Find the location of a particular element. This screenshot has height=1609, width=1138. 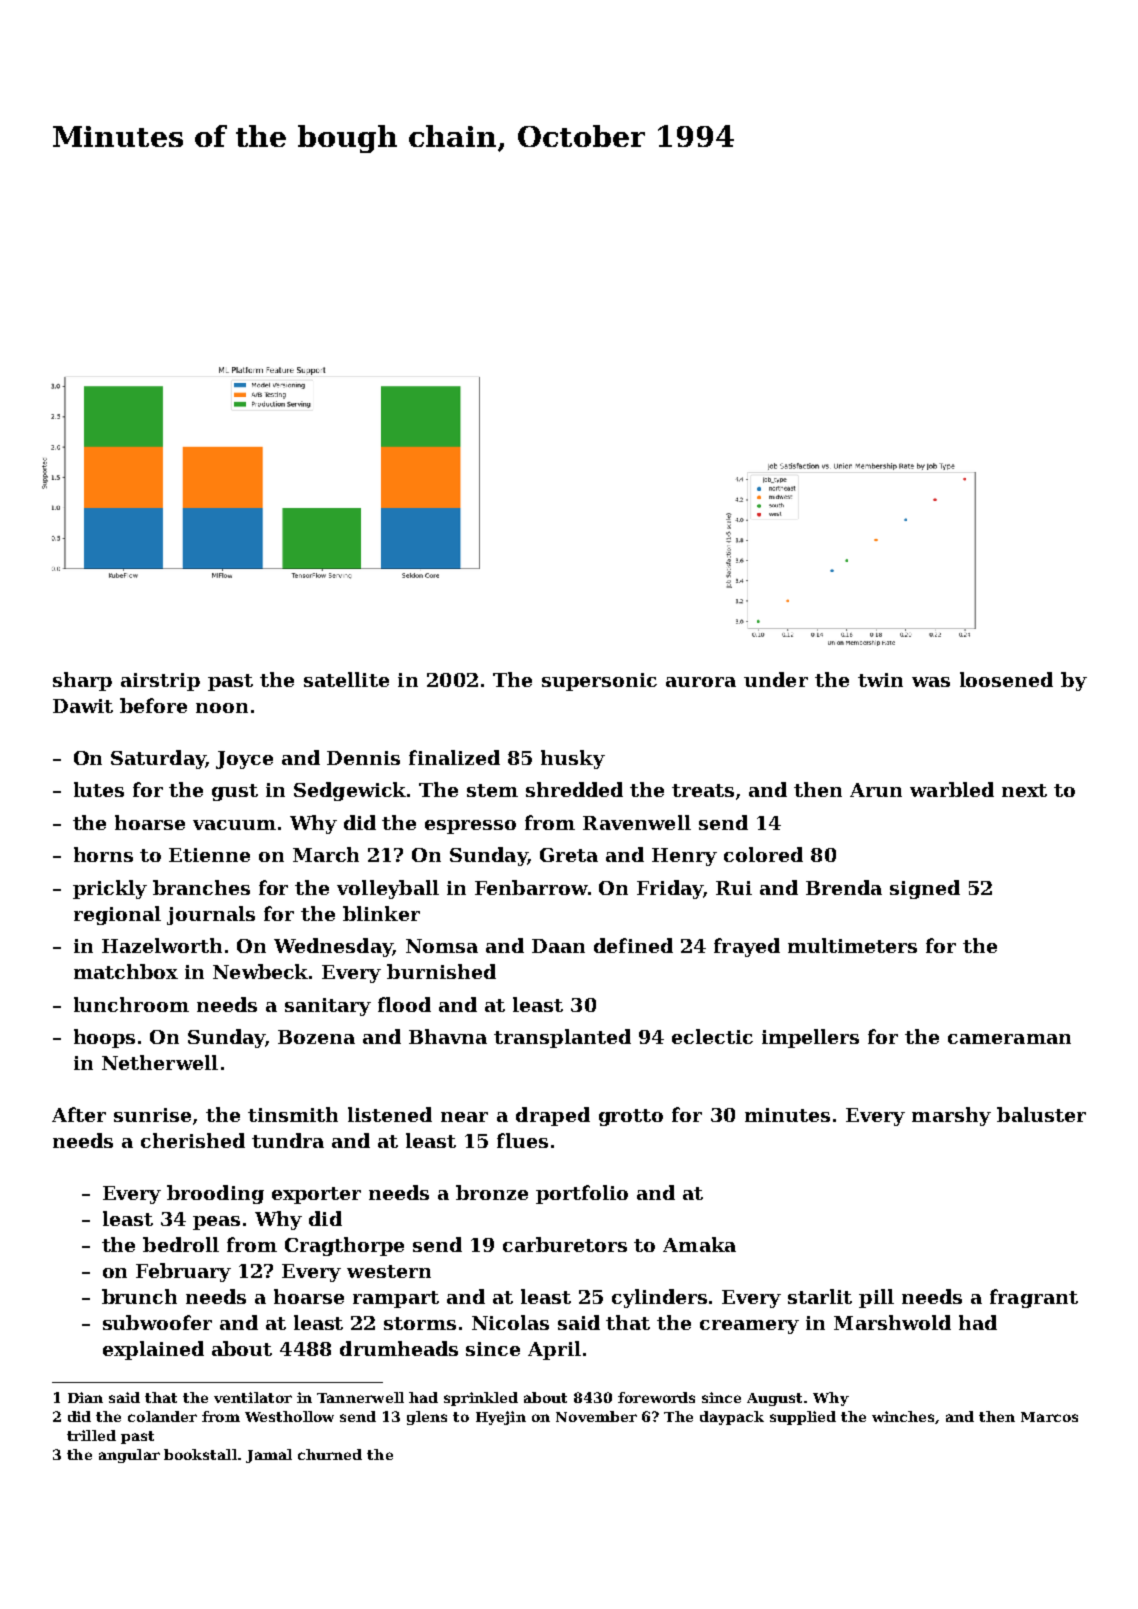

bronze is located at coordinates (492, 1192).
